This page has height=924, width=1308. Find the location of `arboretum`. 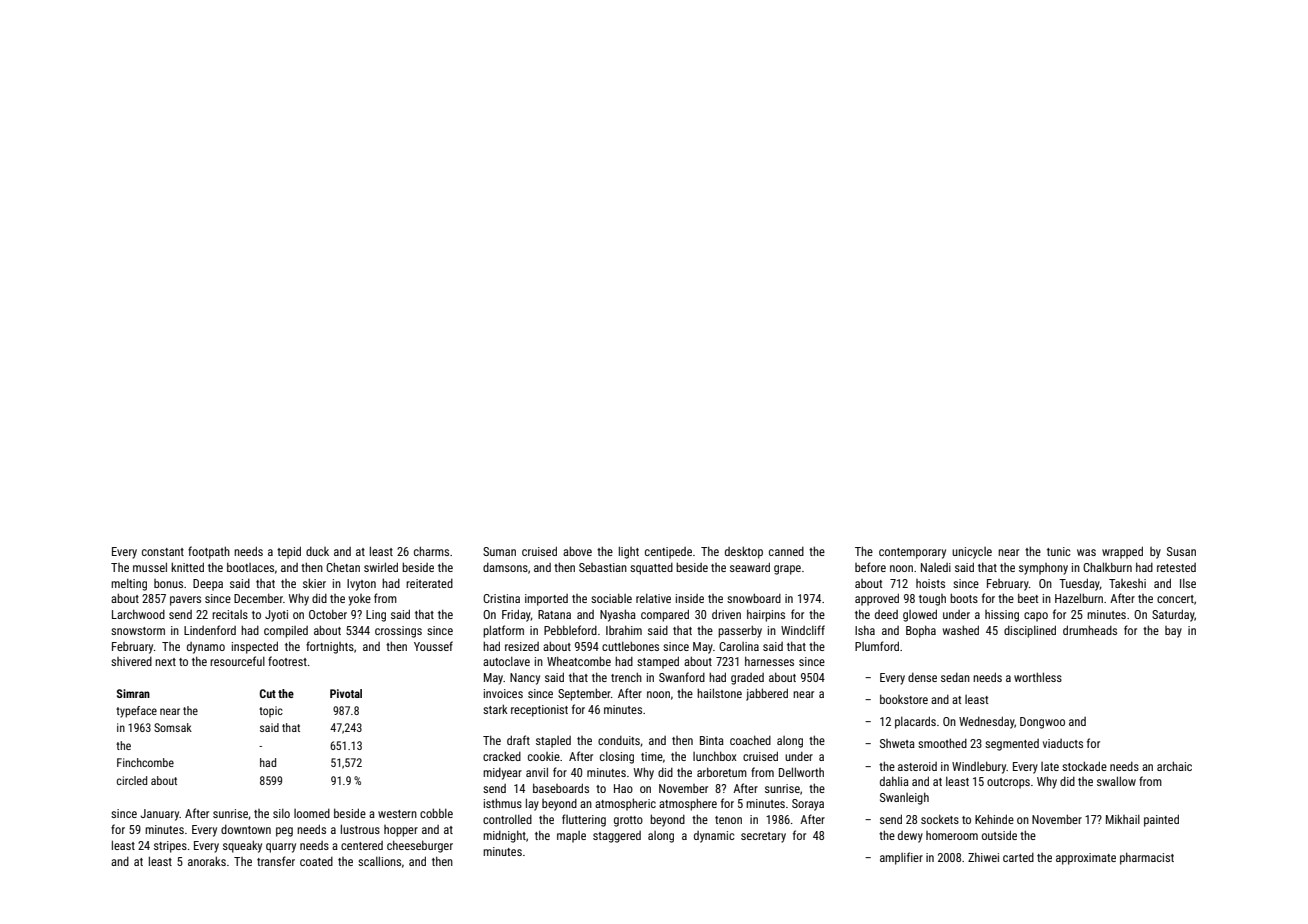

arboretum is located at coordinates (722, 772).
